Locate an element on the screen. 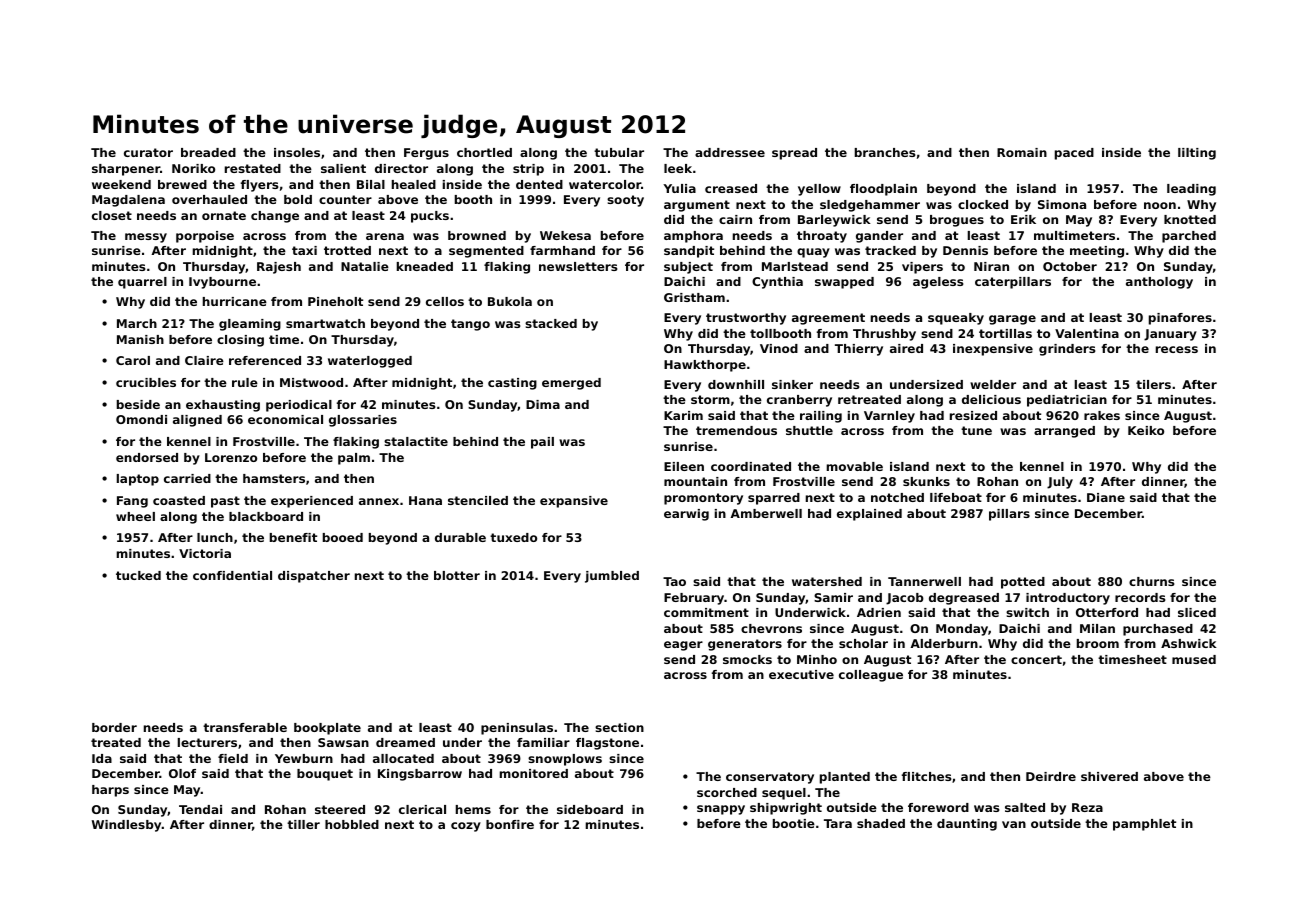 Image resolution: width=1308 pixels, height=924 pixels. dispatcher is located at coordinates (314, 577).
